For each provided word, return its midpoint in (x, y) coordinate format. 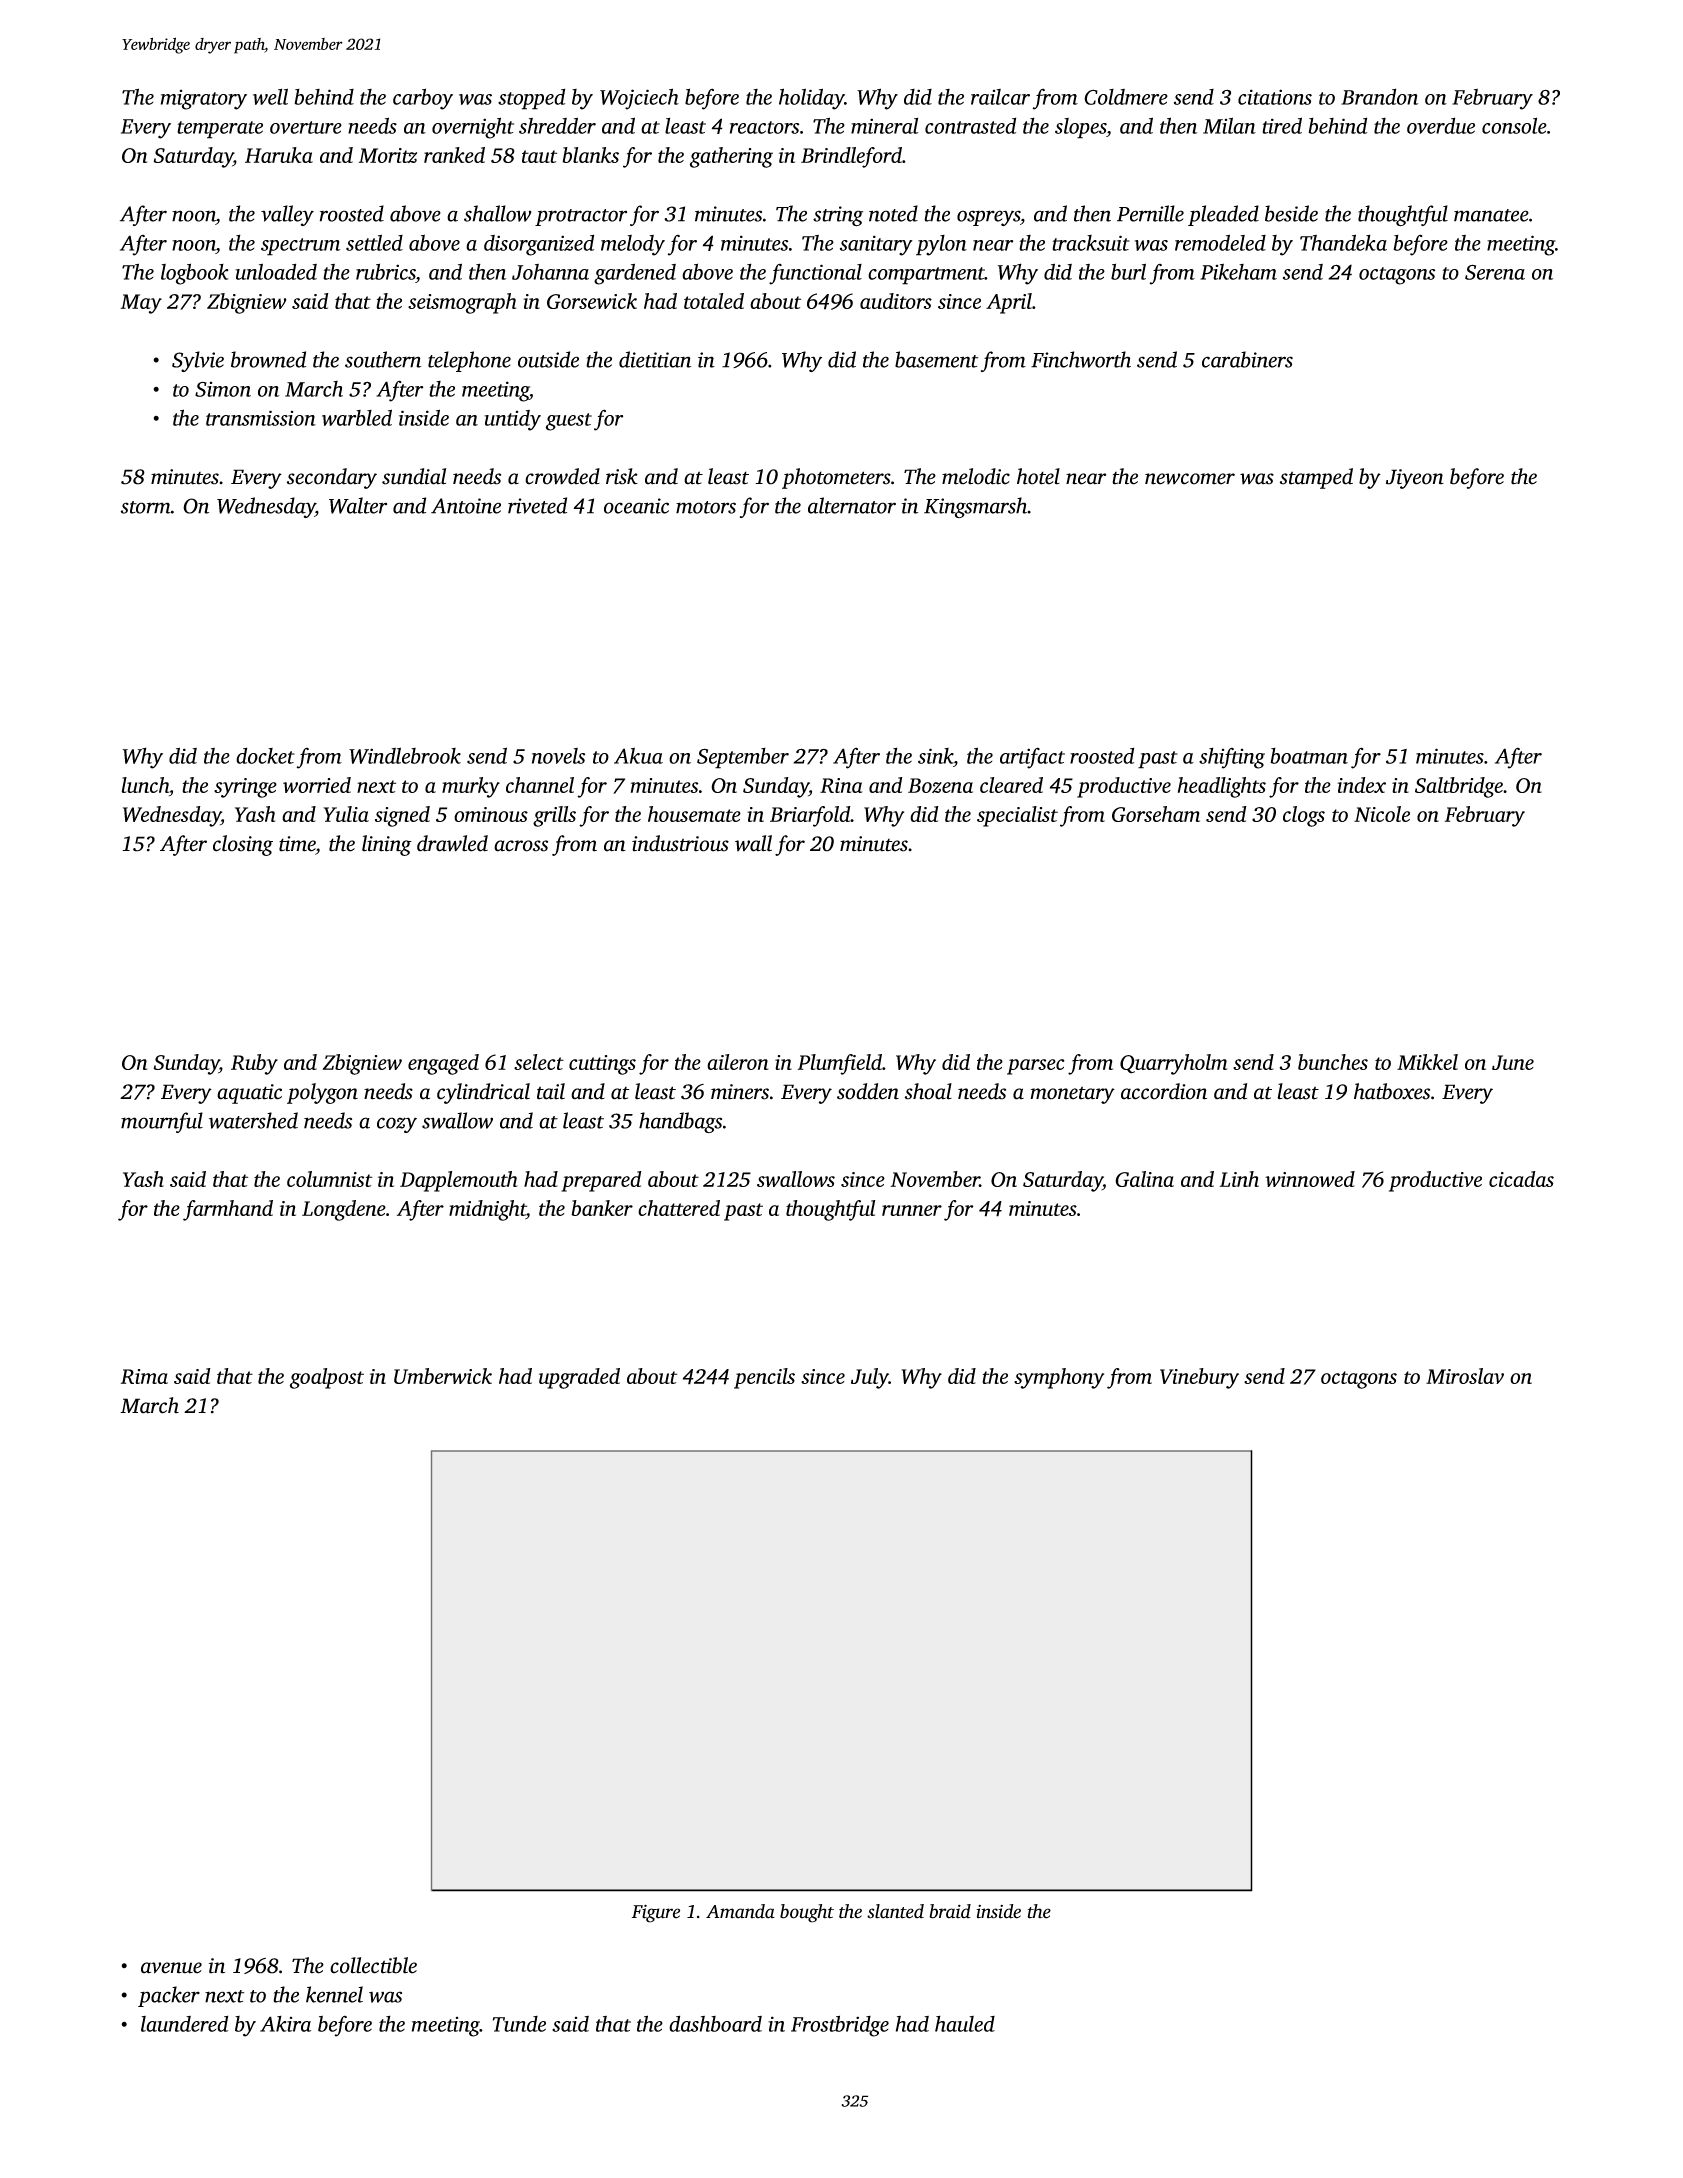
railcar (1000, 97)
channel (540, 785)
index (1361, 785)
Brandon (1379, 96)
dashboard (715, 2023)
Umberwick (443, 1376)
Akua (638, 755)
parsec (1036, 1067)
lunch (145, 785)
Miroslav (1465, 1376)
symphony (1059, 1378)
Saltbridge (1459, 787)
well (270, 96)
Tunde (519, 2024)
